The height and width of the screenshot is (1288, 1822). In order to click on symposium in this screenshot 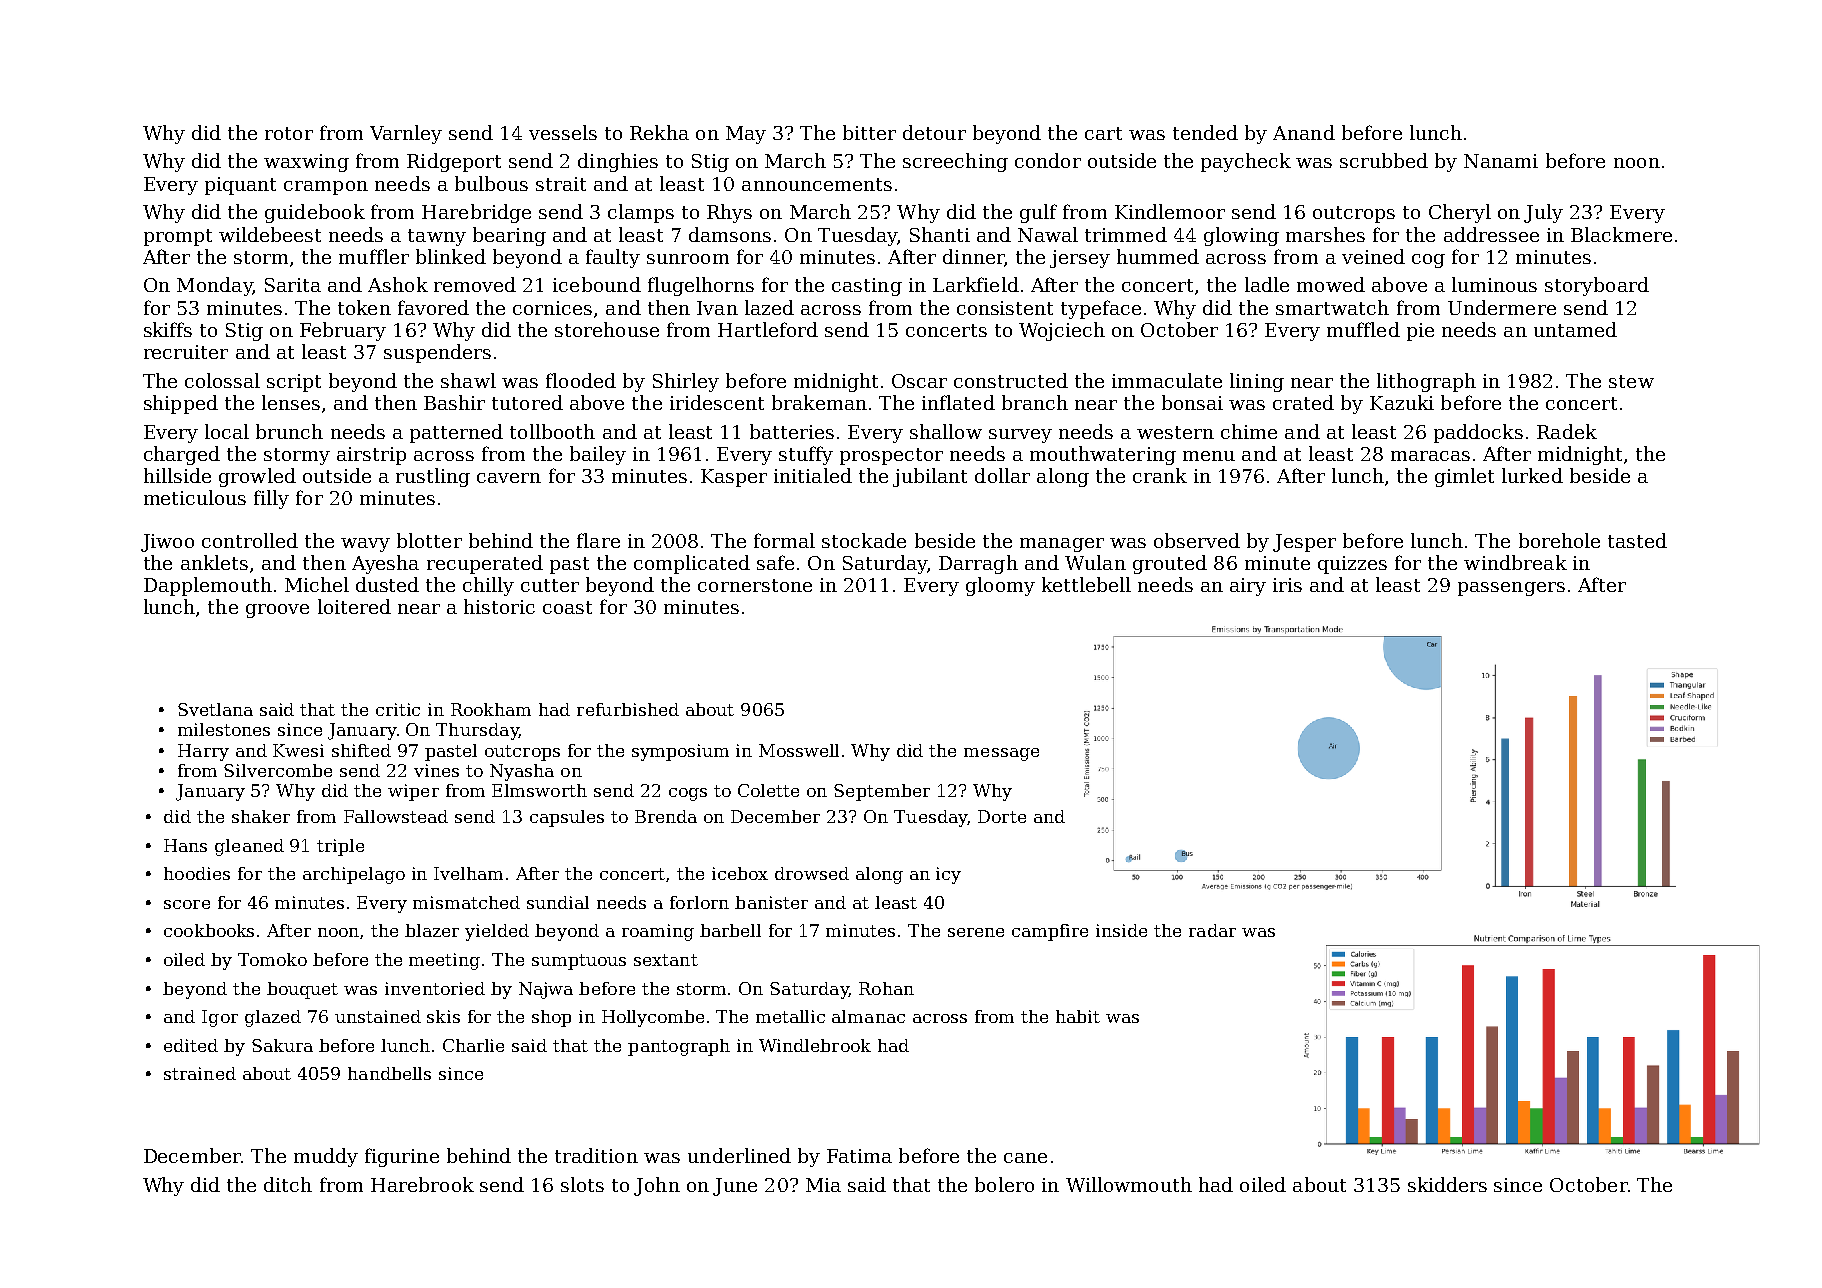, I will do `click(680, 752)`.
